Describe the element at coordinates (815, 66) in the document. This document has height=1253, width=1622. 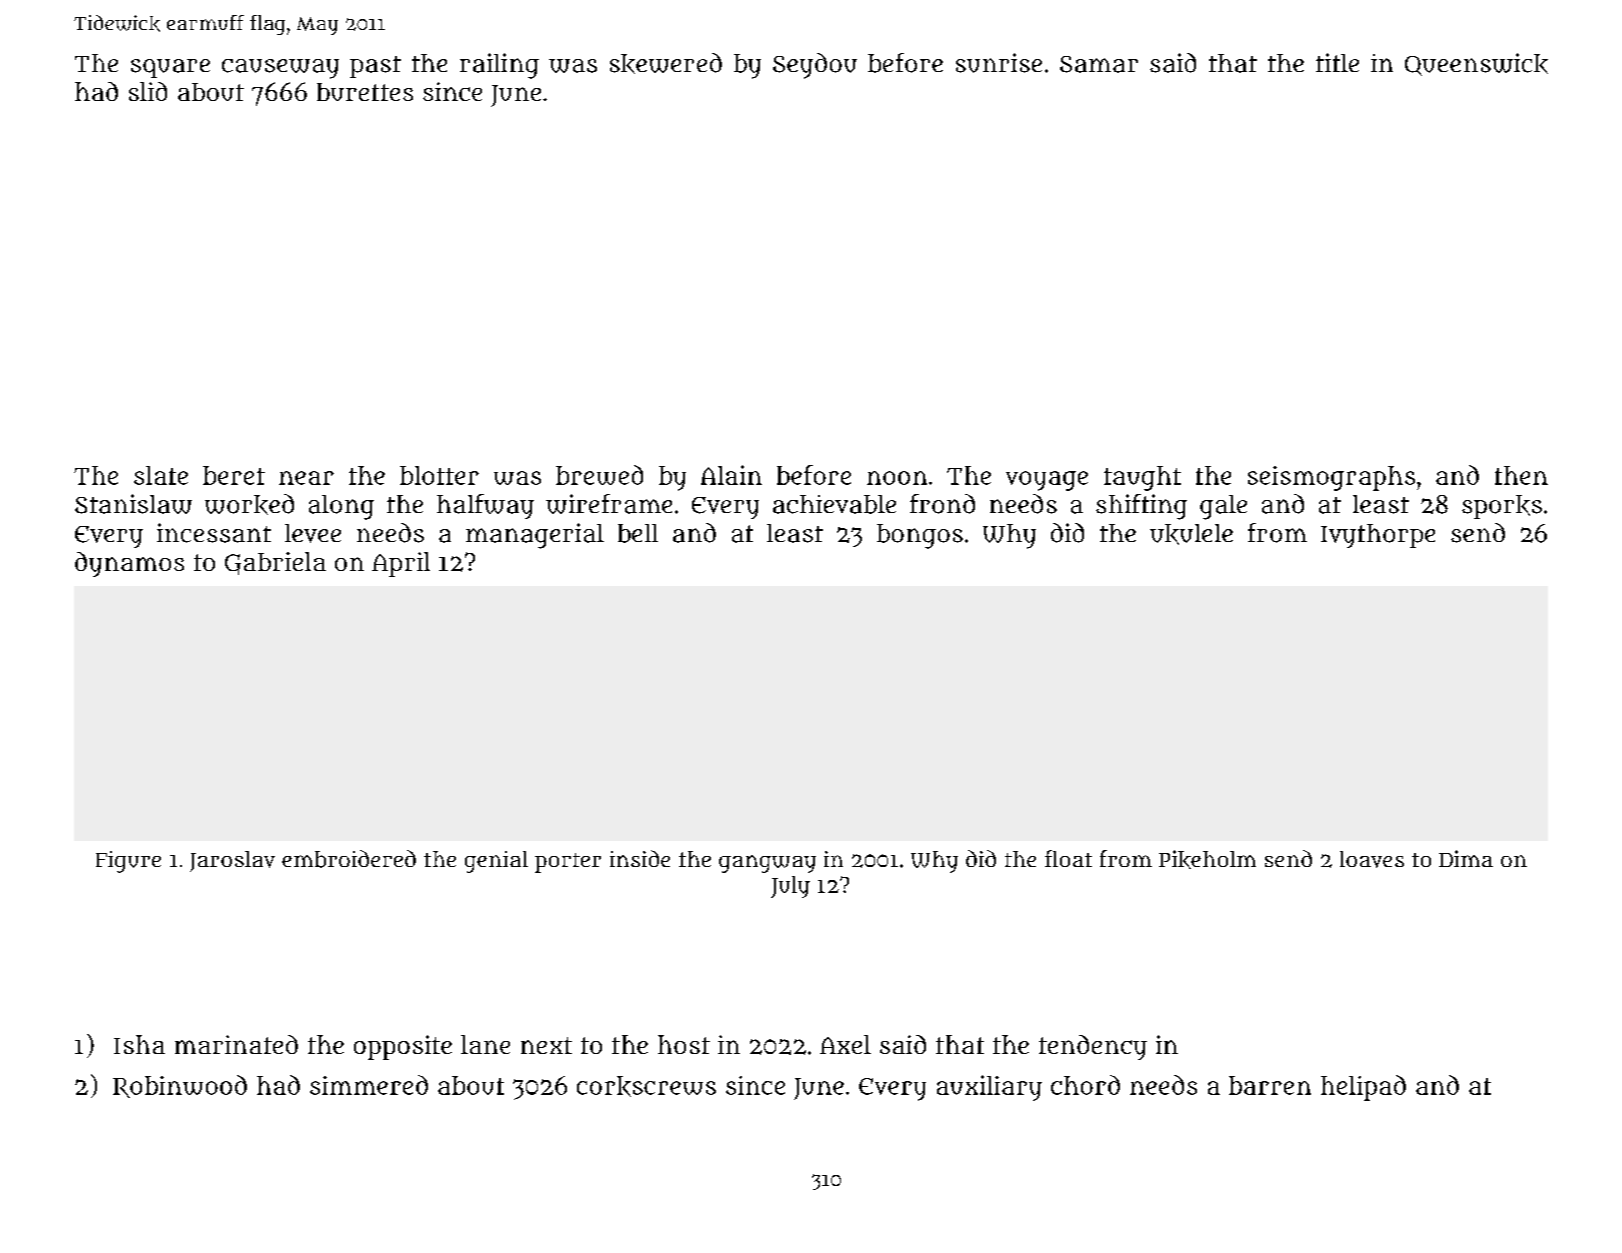
I see `Seydou` at that location.
